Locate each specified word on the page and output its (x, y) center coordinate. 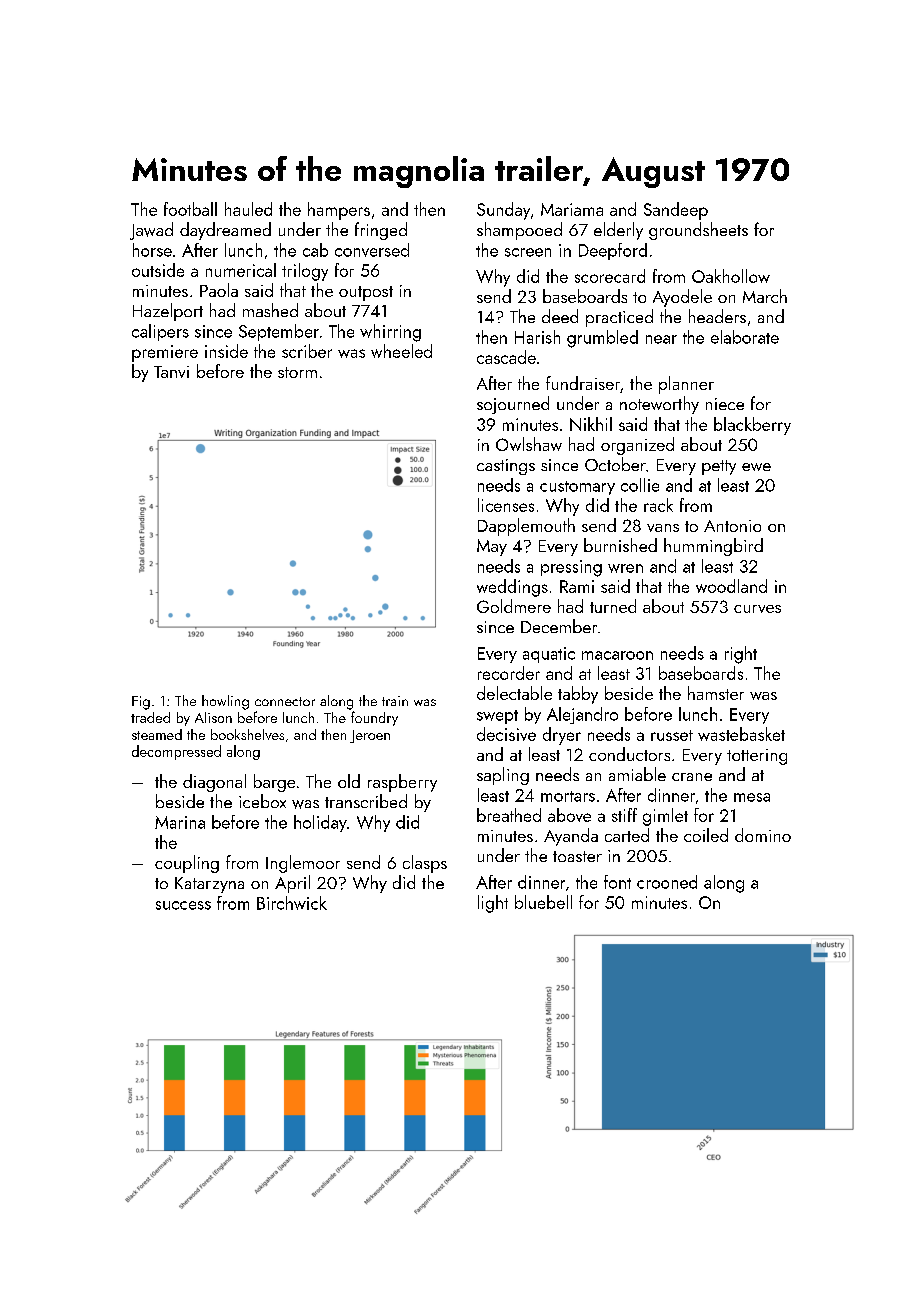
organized (637, 446)
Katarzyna (209, 885)
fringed (381, 231)
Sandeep (676, 211)
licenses (506, 505)
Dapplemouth (526, 527)
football (190, 209)
